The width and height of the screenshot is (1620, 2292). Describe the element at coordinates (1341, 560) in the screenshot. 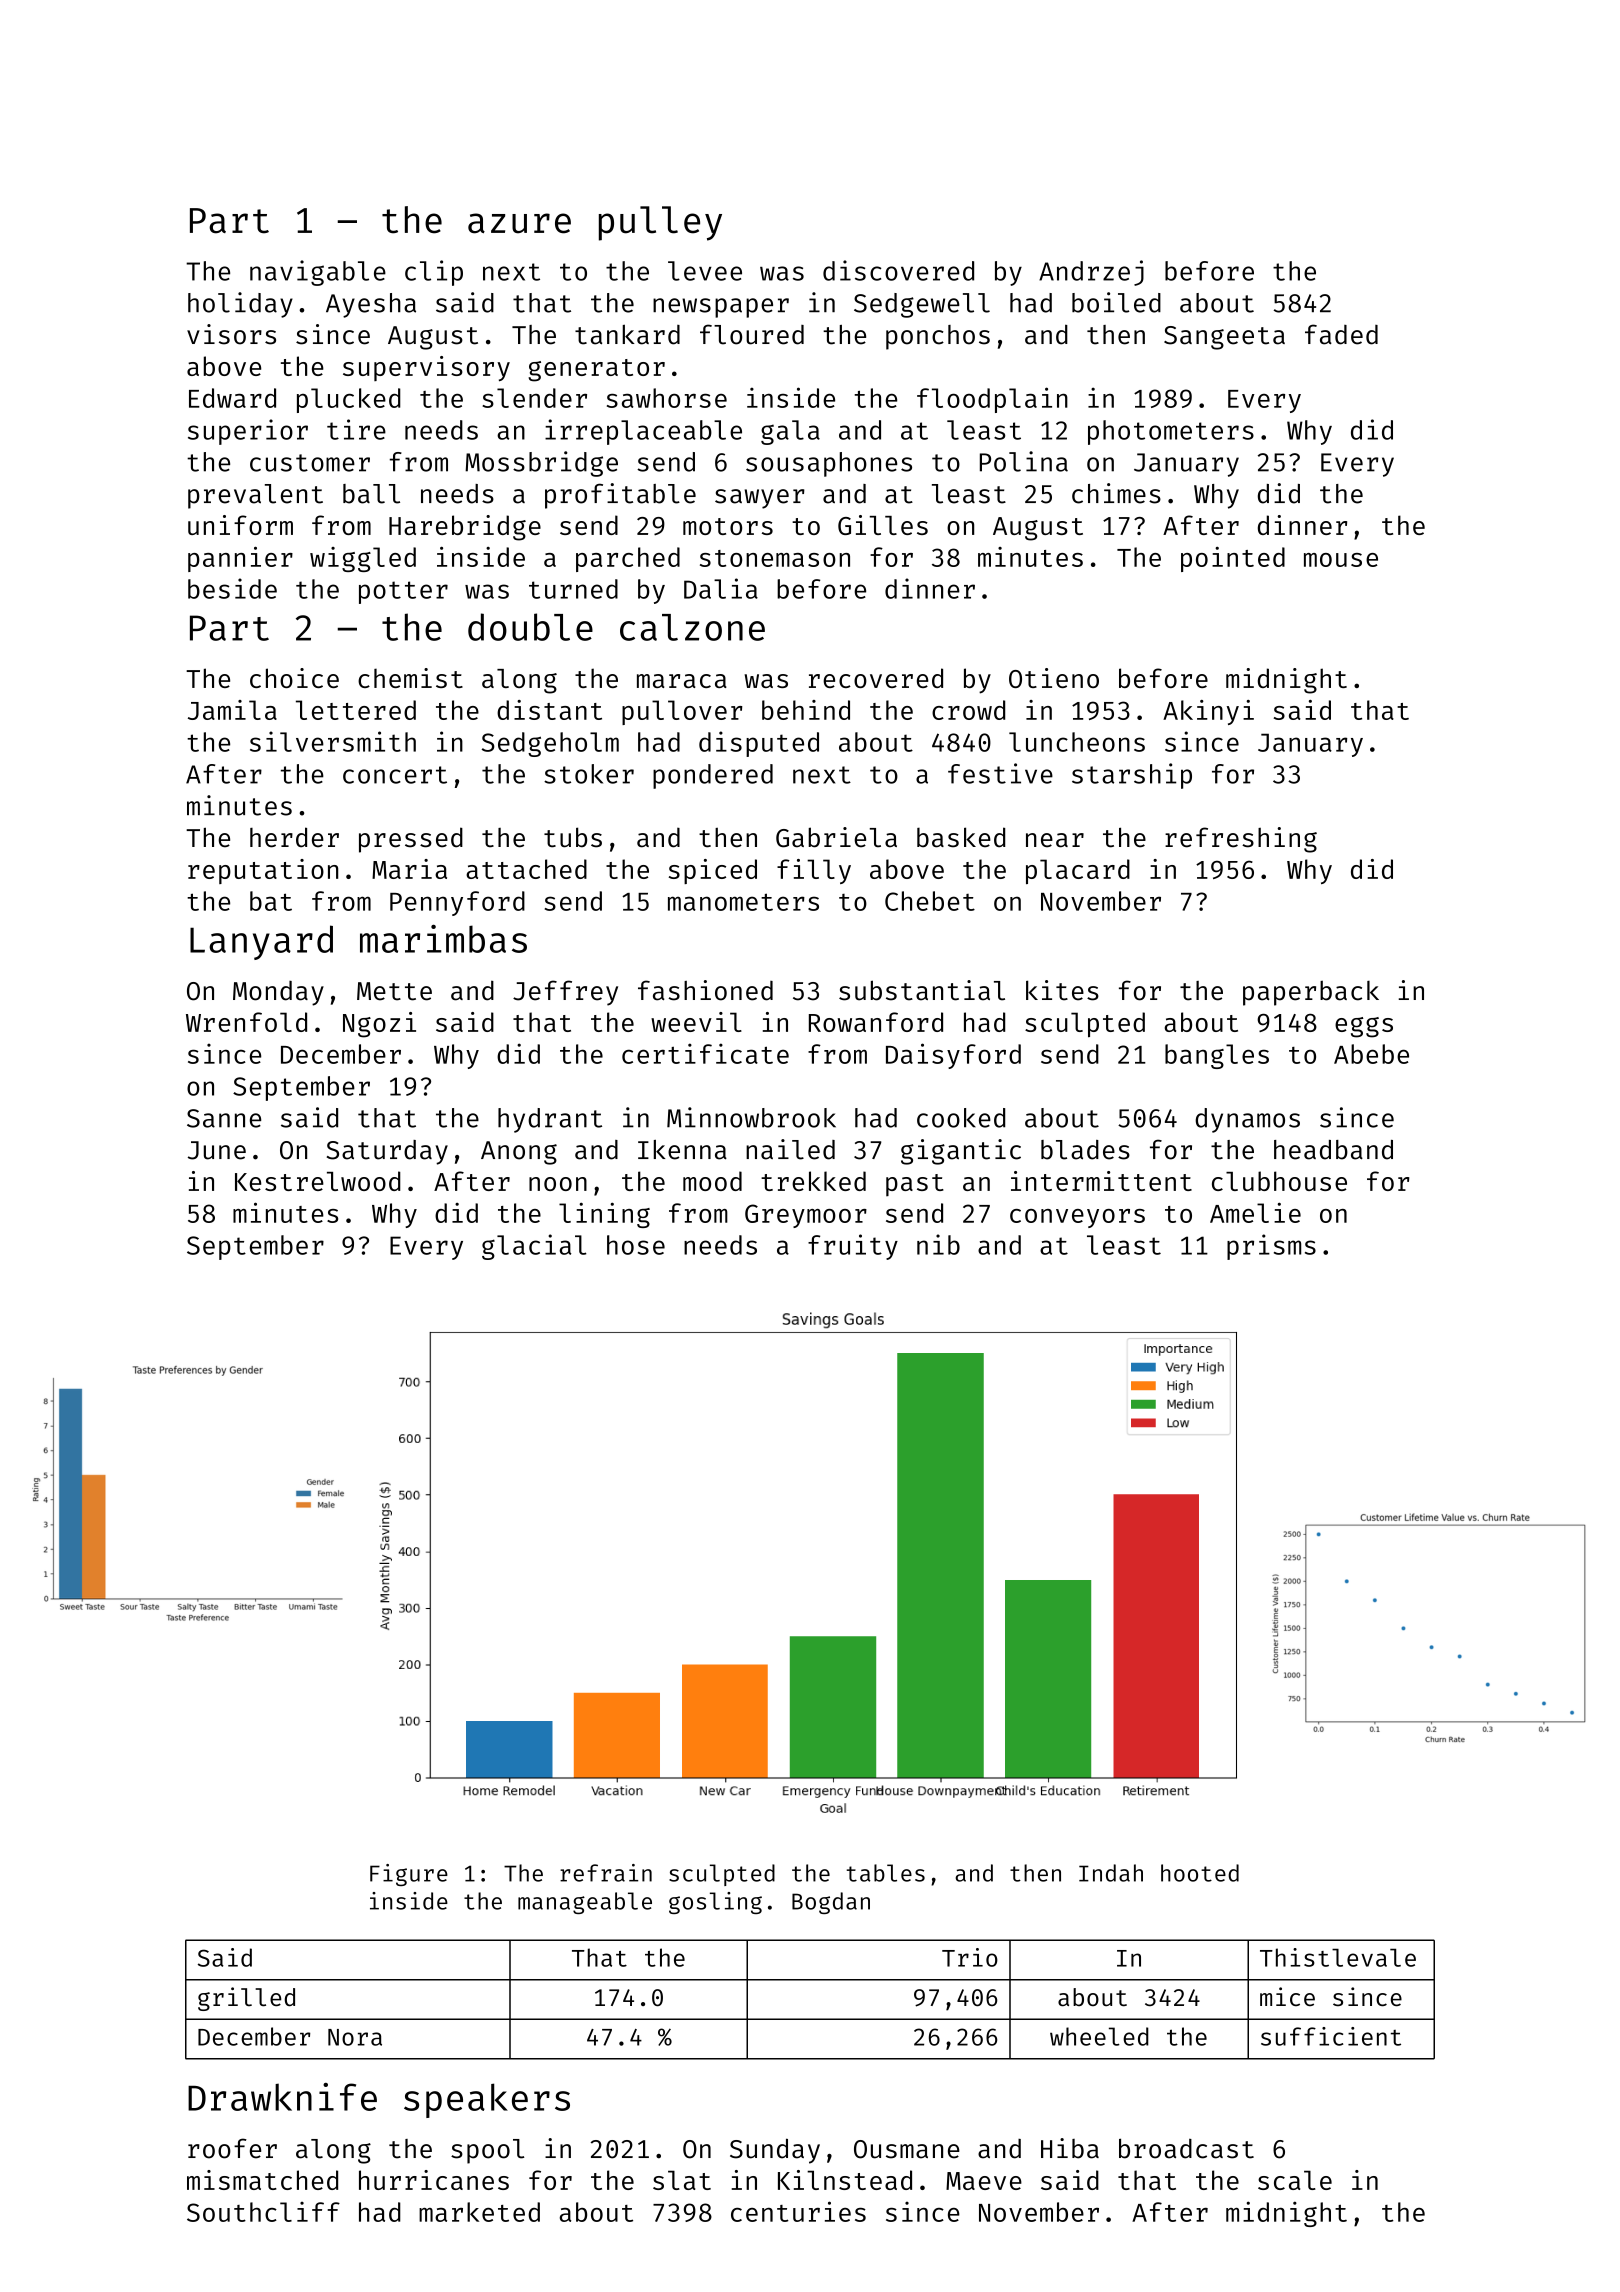

I see `mouse` at that location.
